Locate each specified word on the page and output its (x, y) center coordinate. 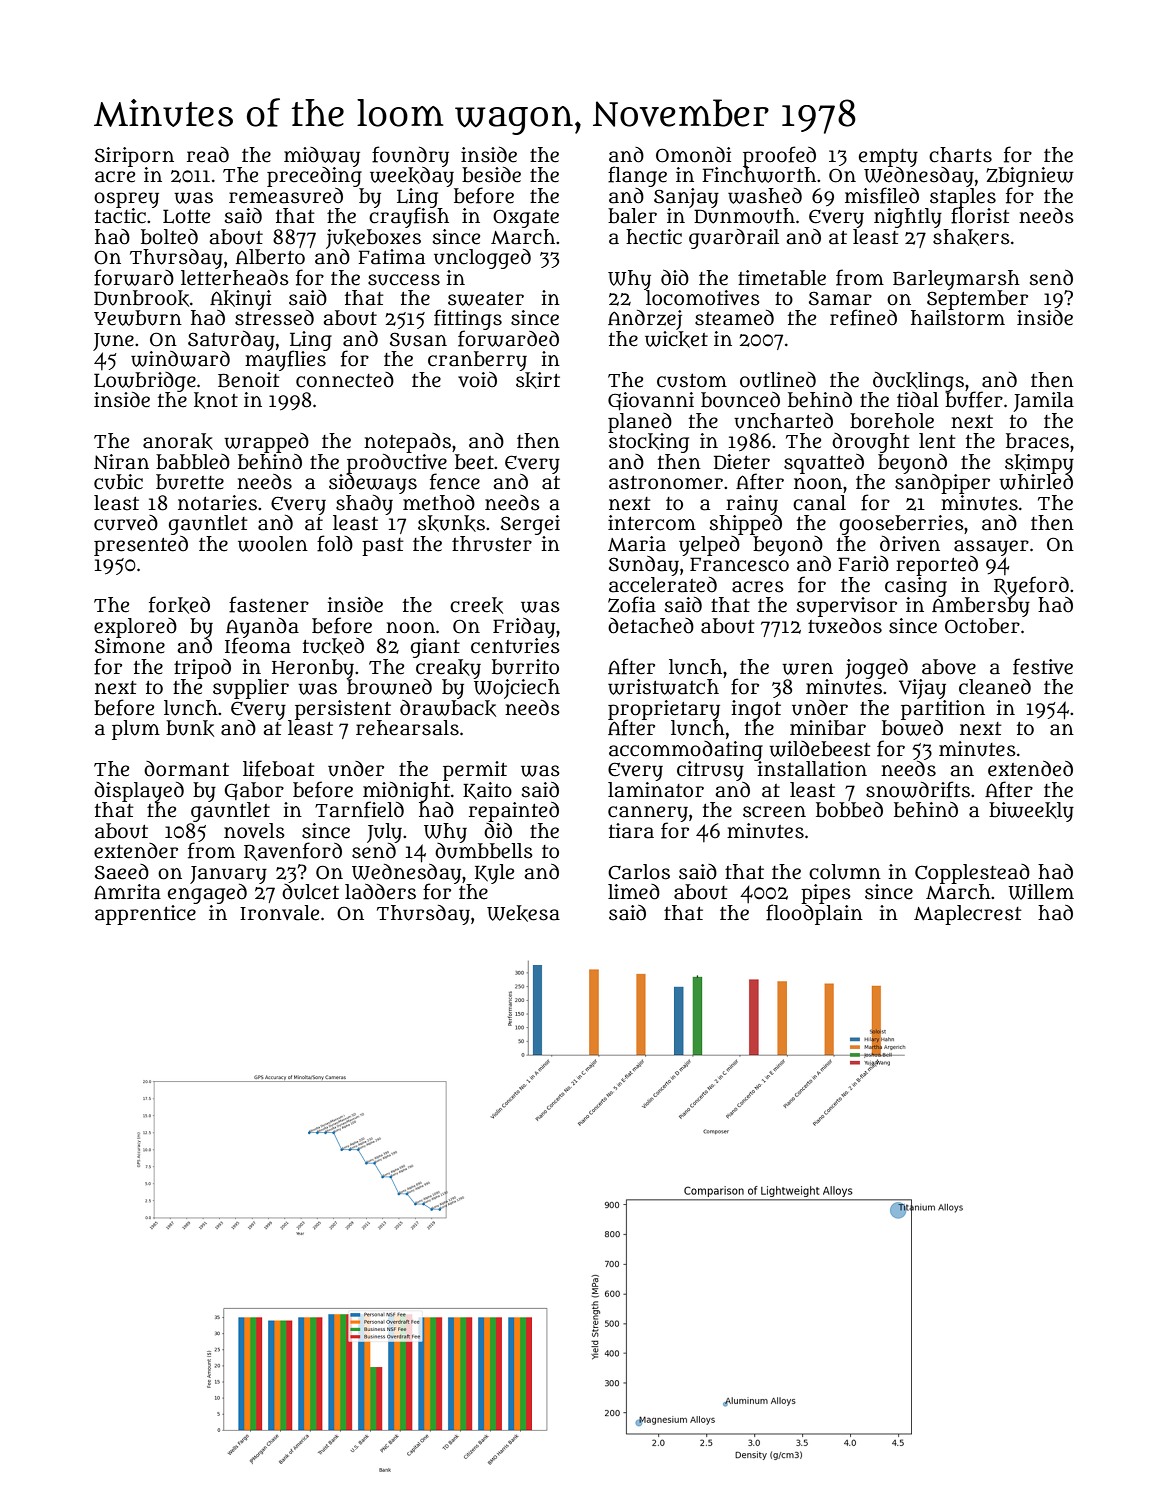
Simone (130, 646)
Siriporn (134, 157)
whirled (1036, 482)
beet (474, 462)
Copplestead (972, 874)
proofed (779, 156)
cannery (648, 814)
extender (136, 851)
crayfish (409, 218)
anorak (178, 441)
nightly (908, 218)
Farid (863, 564)
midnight (406, 792)
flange (637, 176)
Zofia (632, 604)
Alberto (270, 257)
